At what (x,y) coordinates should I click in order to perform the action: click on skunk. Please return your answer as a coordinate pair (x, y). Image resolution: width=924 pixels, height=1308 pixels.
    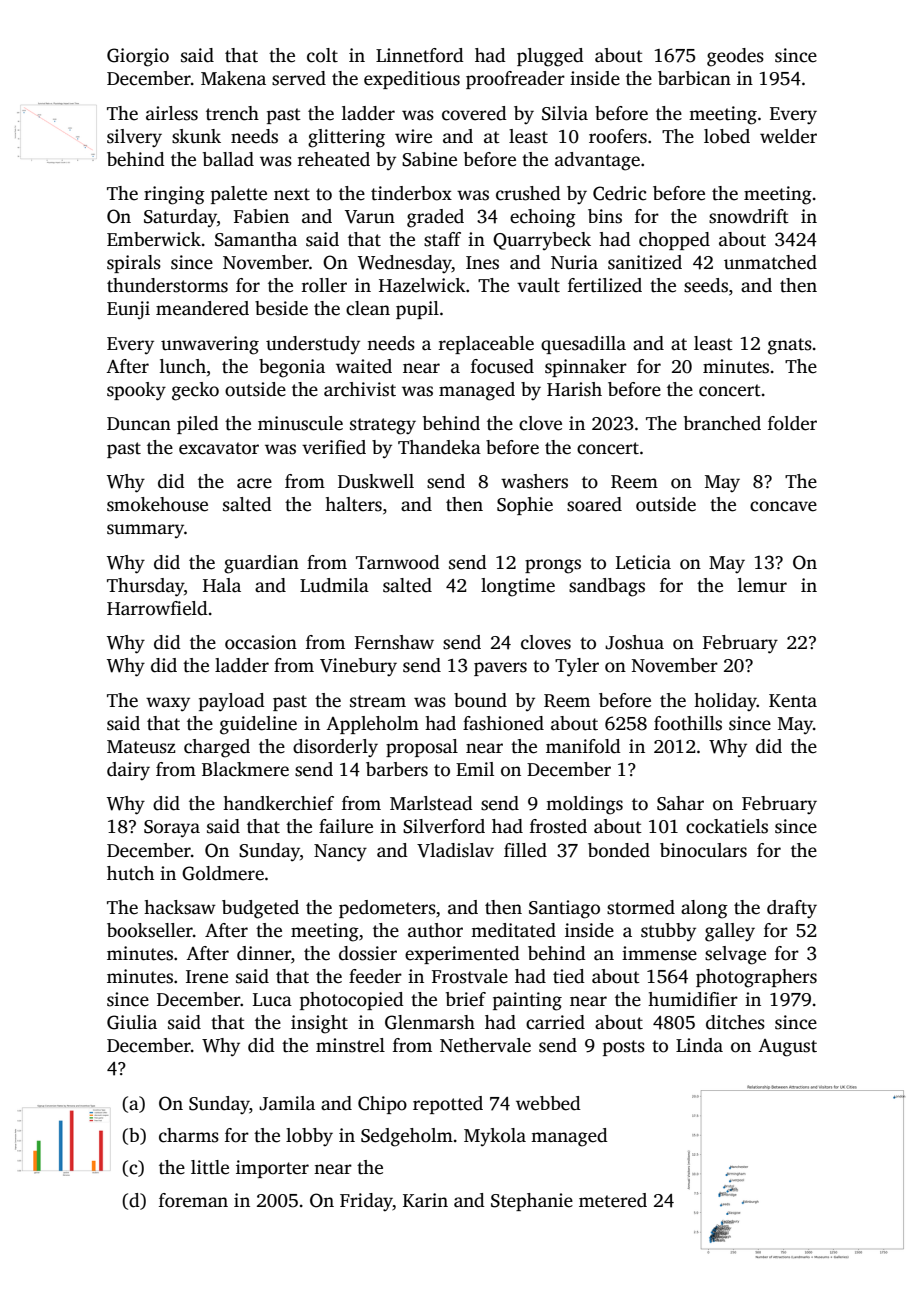
    Looking at the image, I should click on (196, 136).
